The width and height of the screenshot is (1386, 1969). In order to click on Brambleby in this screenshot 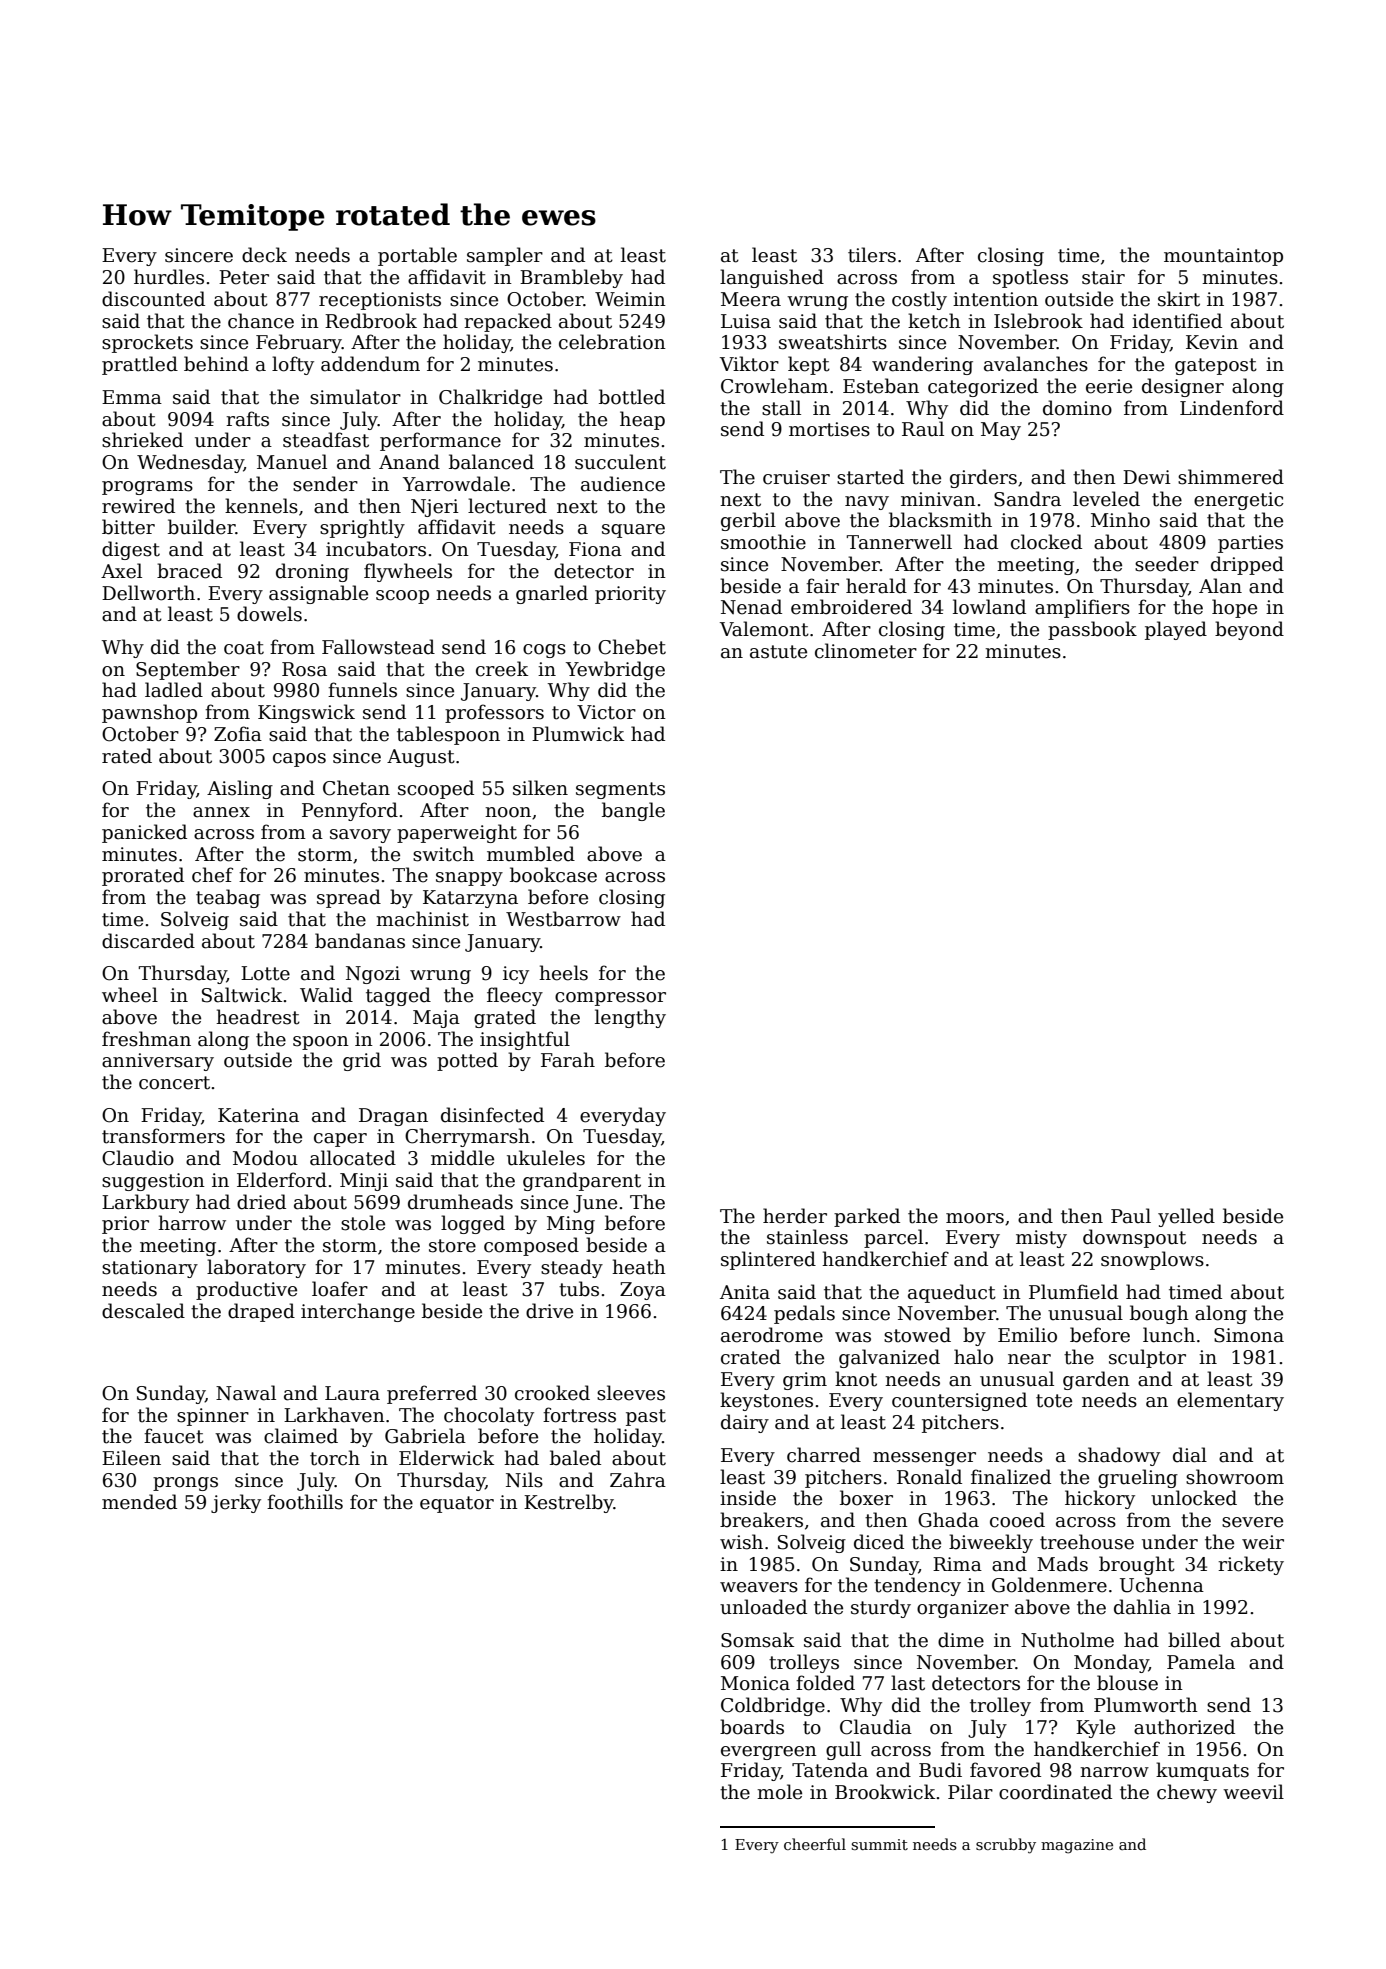, I will do `click(571, 278)`.
